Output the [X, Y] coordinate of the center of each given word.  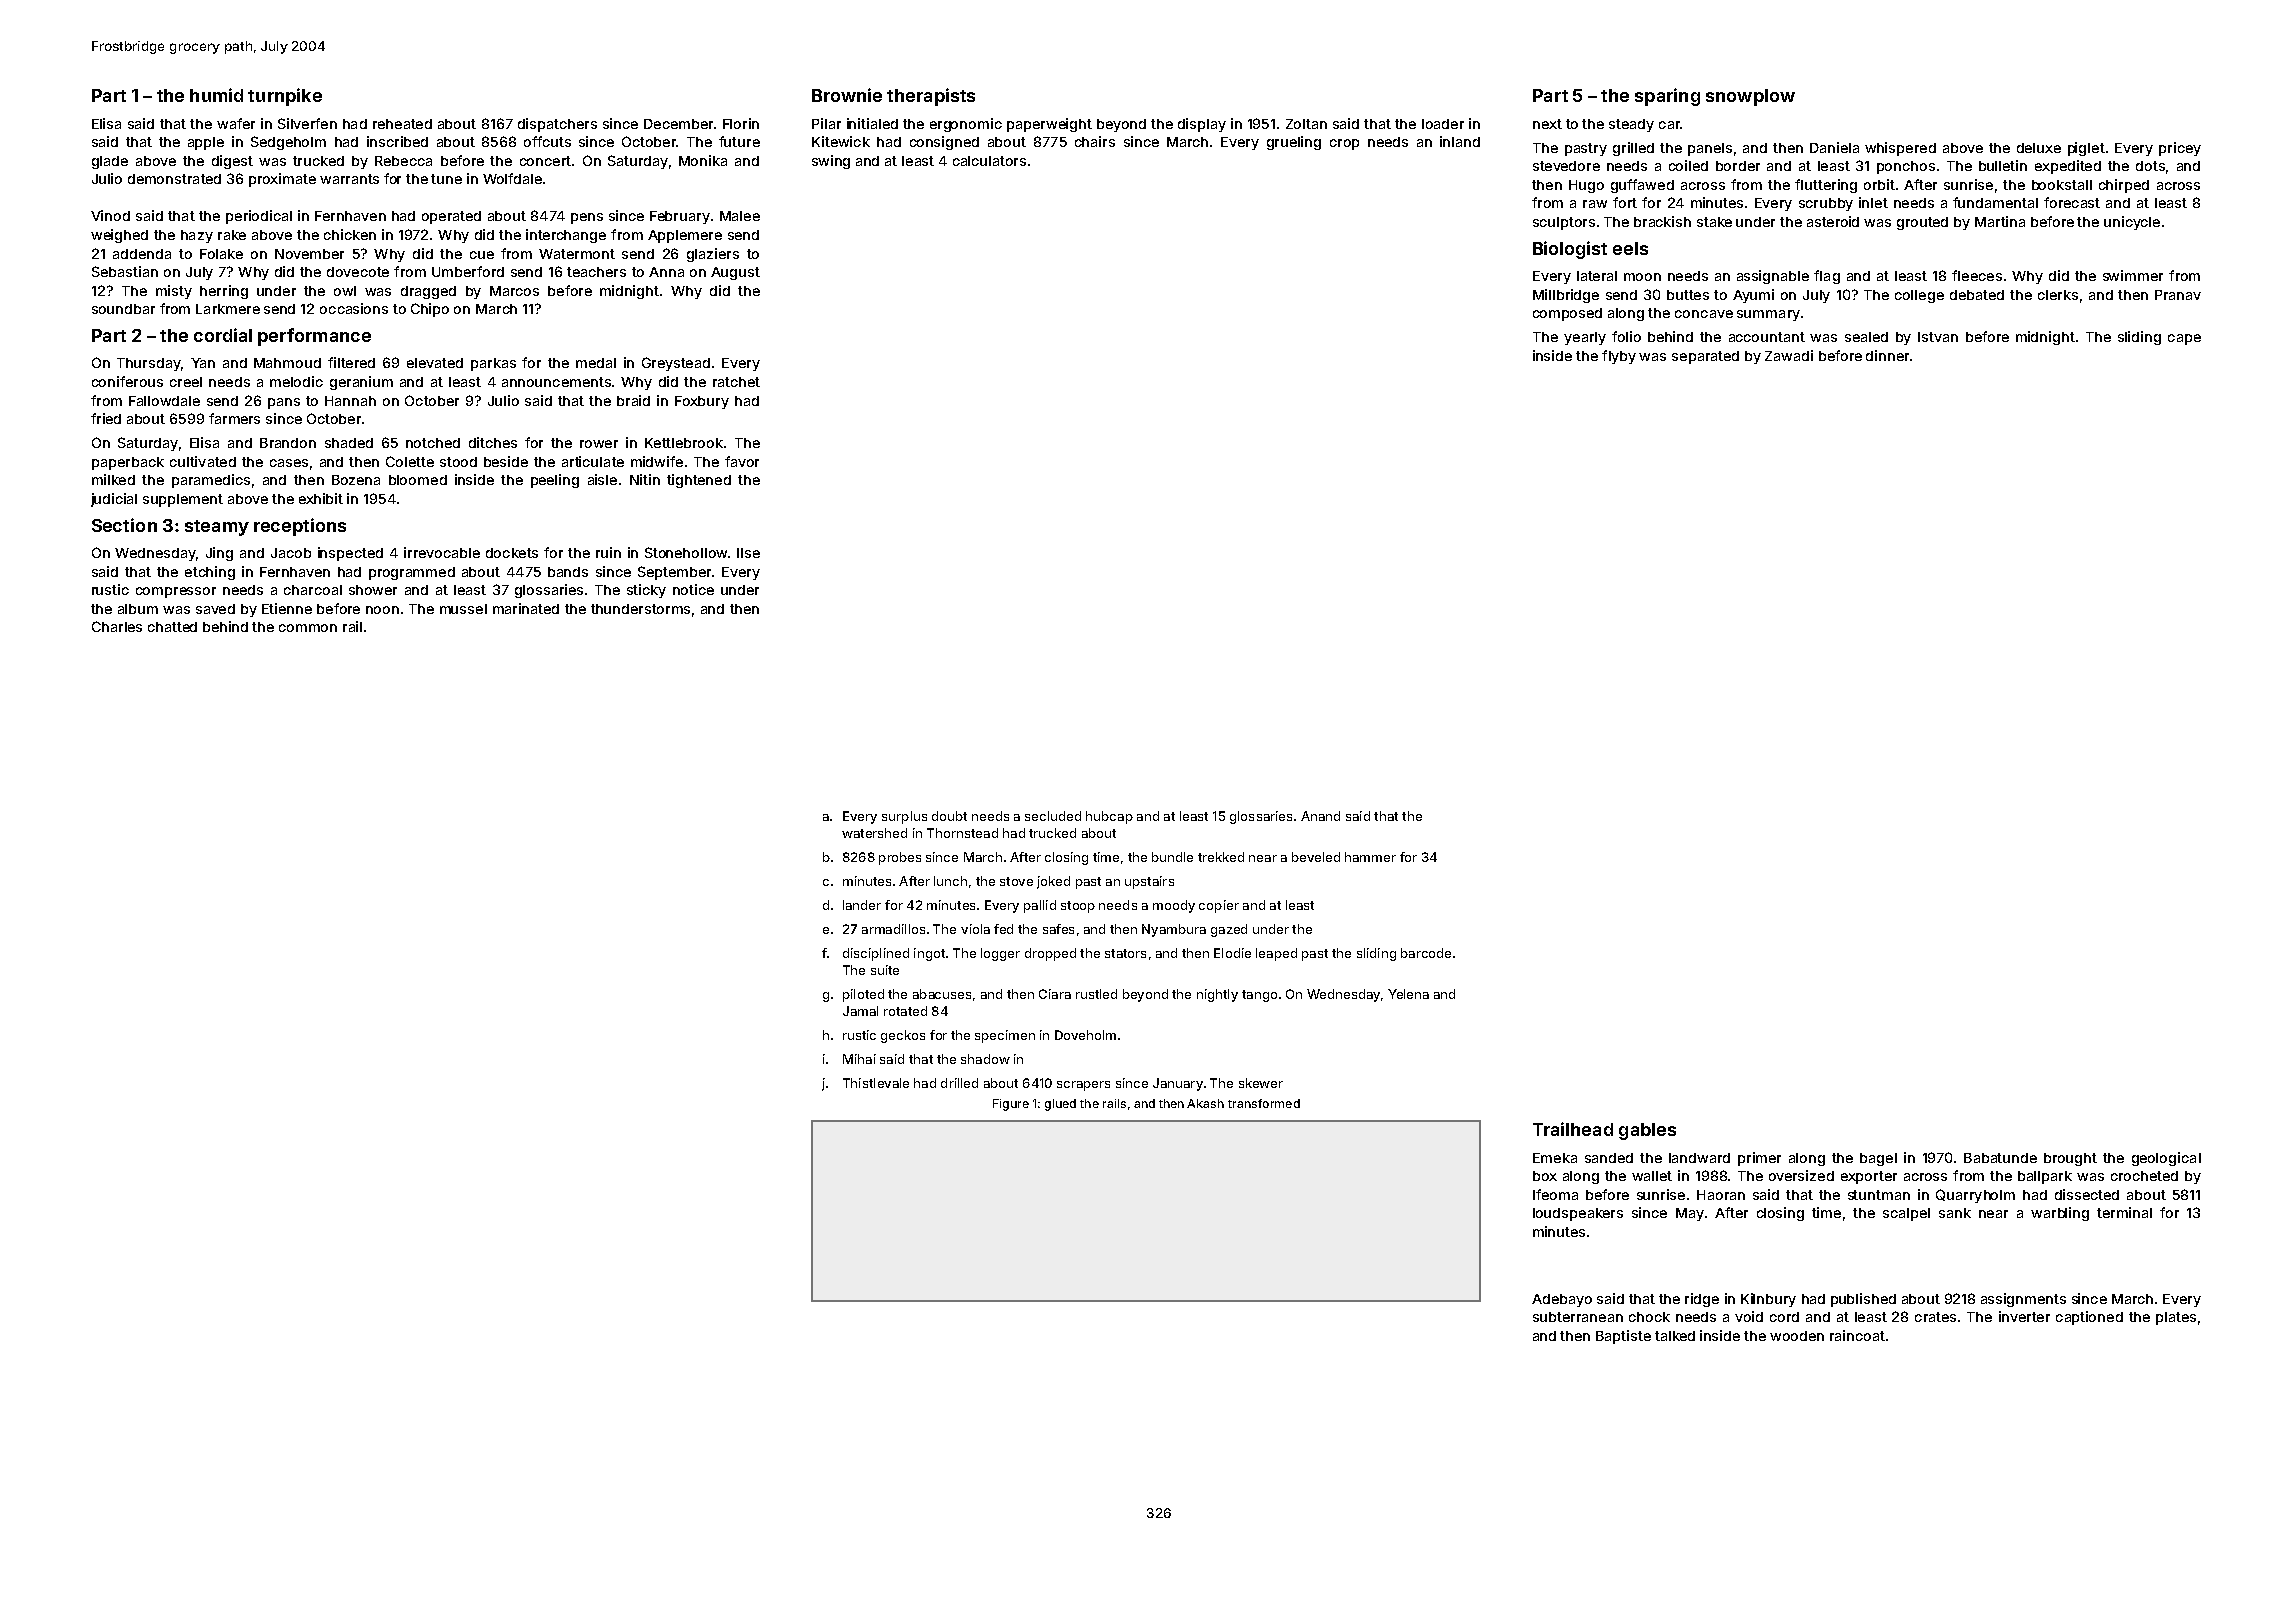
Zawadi [1789, 355]
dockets [512, 553]
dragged [428, 292]
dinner [1887, 355]
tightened [699, 481]
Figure [1011, 1105]
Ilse [748, 553]
